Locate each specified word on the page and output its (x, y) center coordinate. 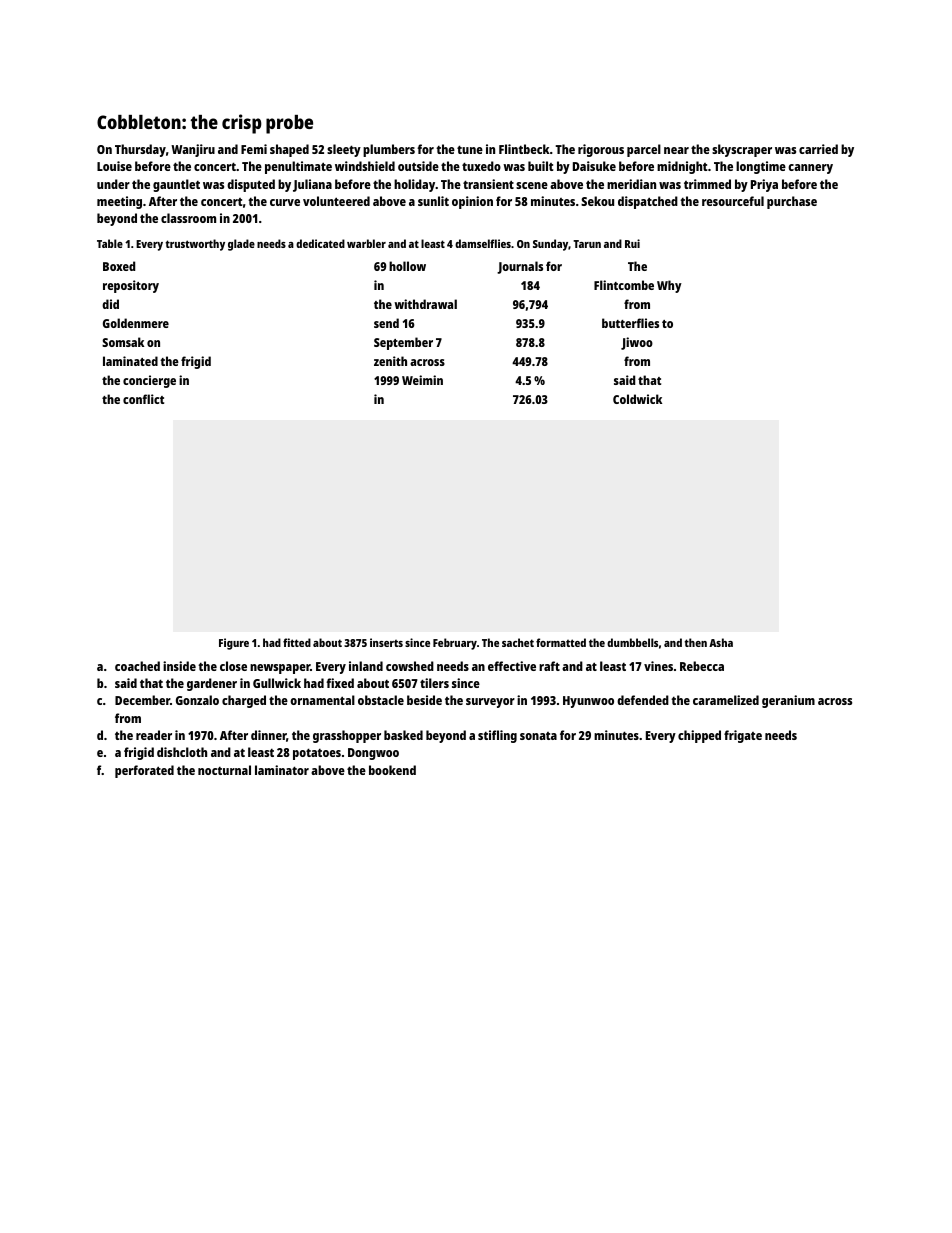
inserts (386, 642)
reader (154, 735)
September (403, 343)
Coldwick (637, 399)
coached (137, 666)
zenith (390, 361)
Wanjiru (193, 150)
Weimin (422, 380)
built (540, 166)
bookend (392, 770)
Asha (721, 642)
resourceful (733, 201)
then (696, 642)
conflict (143, 399)
